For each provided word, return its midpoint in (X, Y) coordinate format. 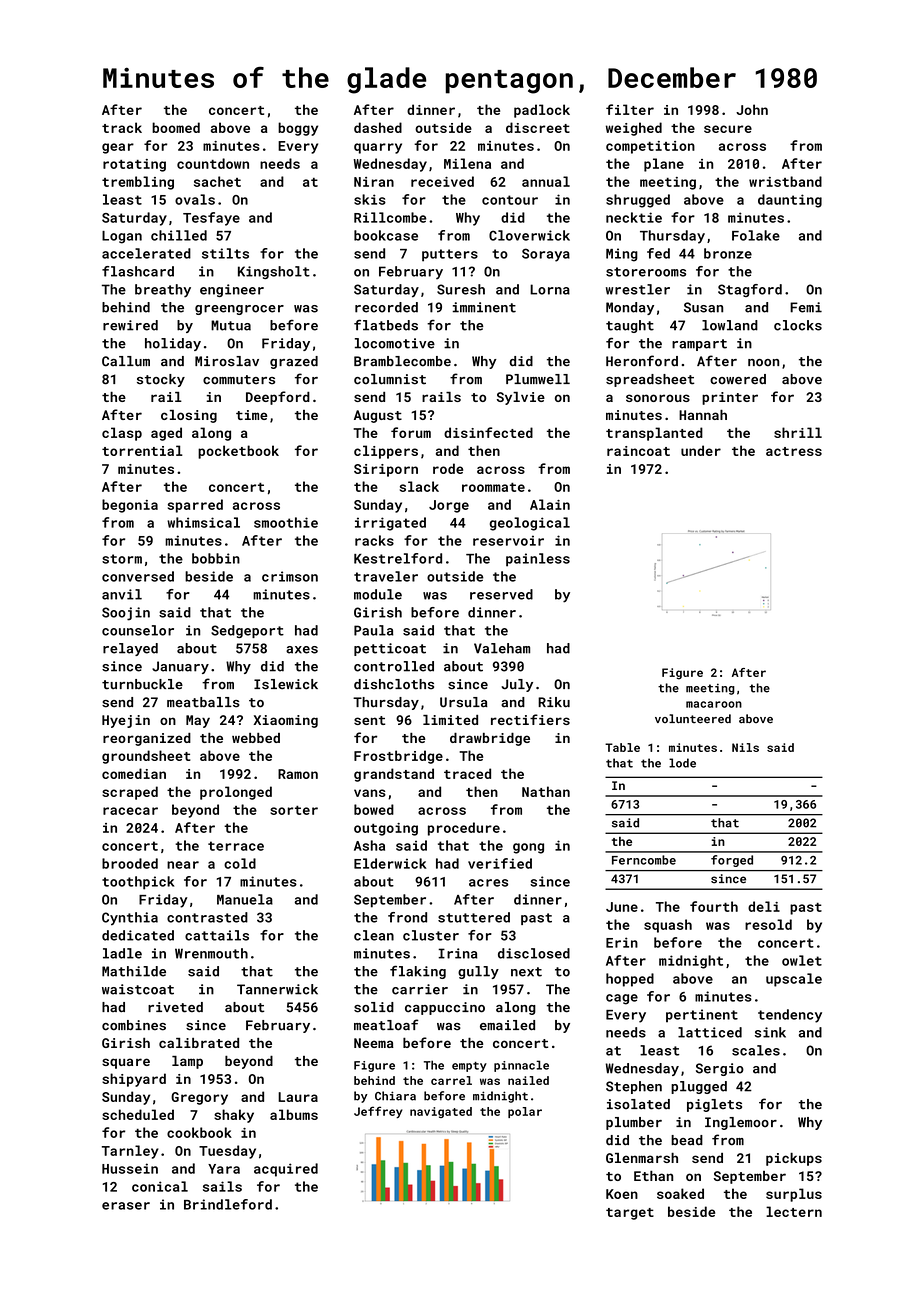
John (752, 109)
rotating (134, 165)
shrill (798, 432)
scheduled (138, 1114)
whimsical (203, 522)
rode (448, 468)
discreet (538, 127)
